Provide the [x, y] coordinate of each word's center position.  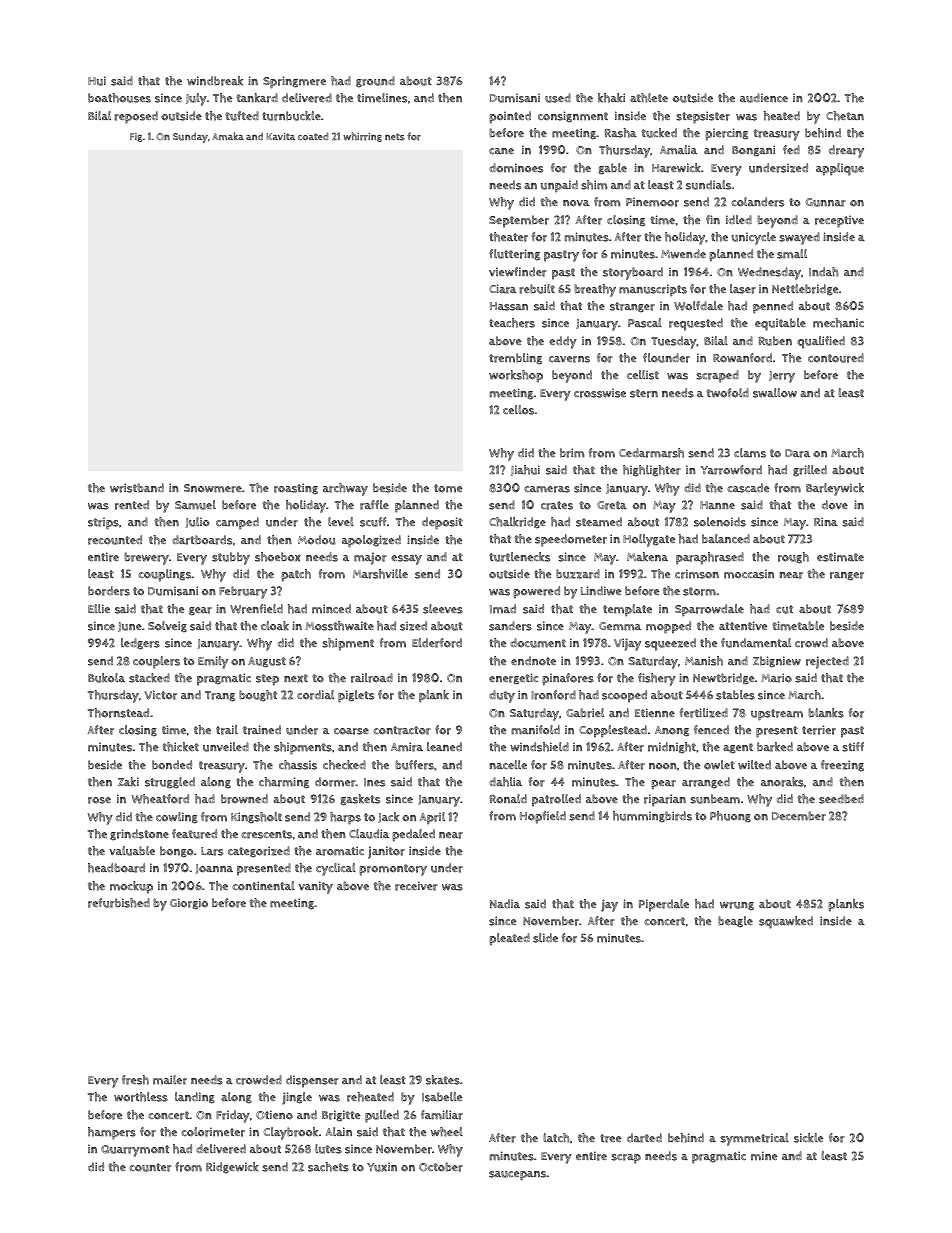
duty [502, 696]
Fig [136, 137]
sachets [328, 1167]
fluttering [514, 254]
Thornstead [118, 713]
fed [791, 149]
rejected [827, 662]
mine [764, 1156]
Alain [338, 1131]
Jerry [782, 377]
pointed [510, 117]
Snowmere [213, 488]
